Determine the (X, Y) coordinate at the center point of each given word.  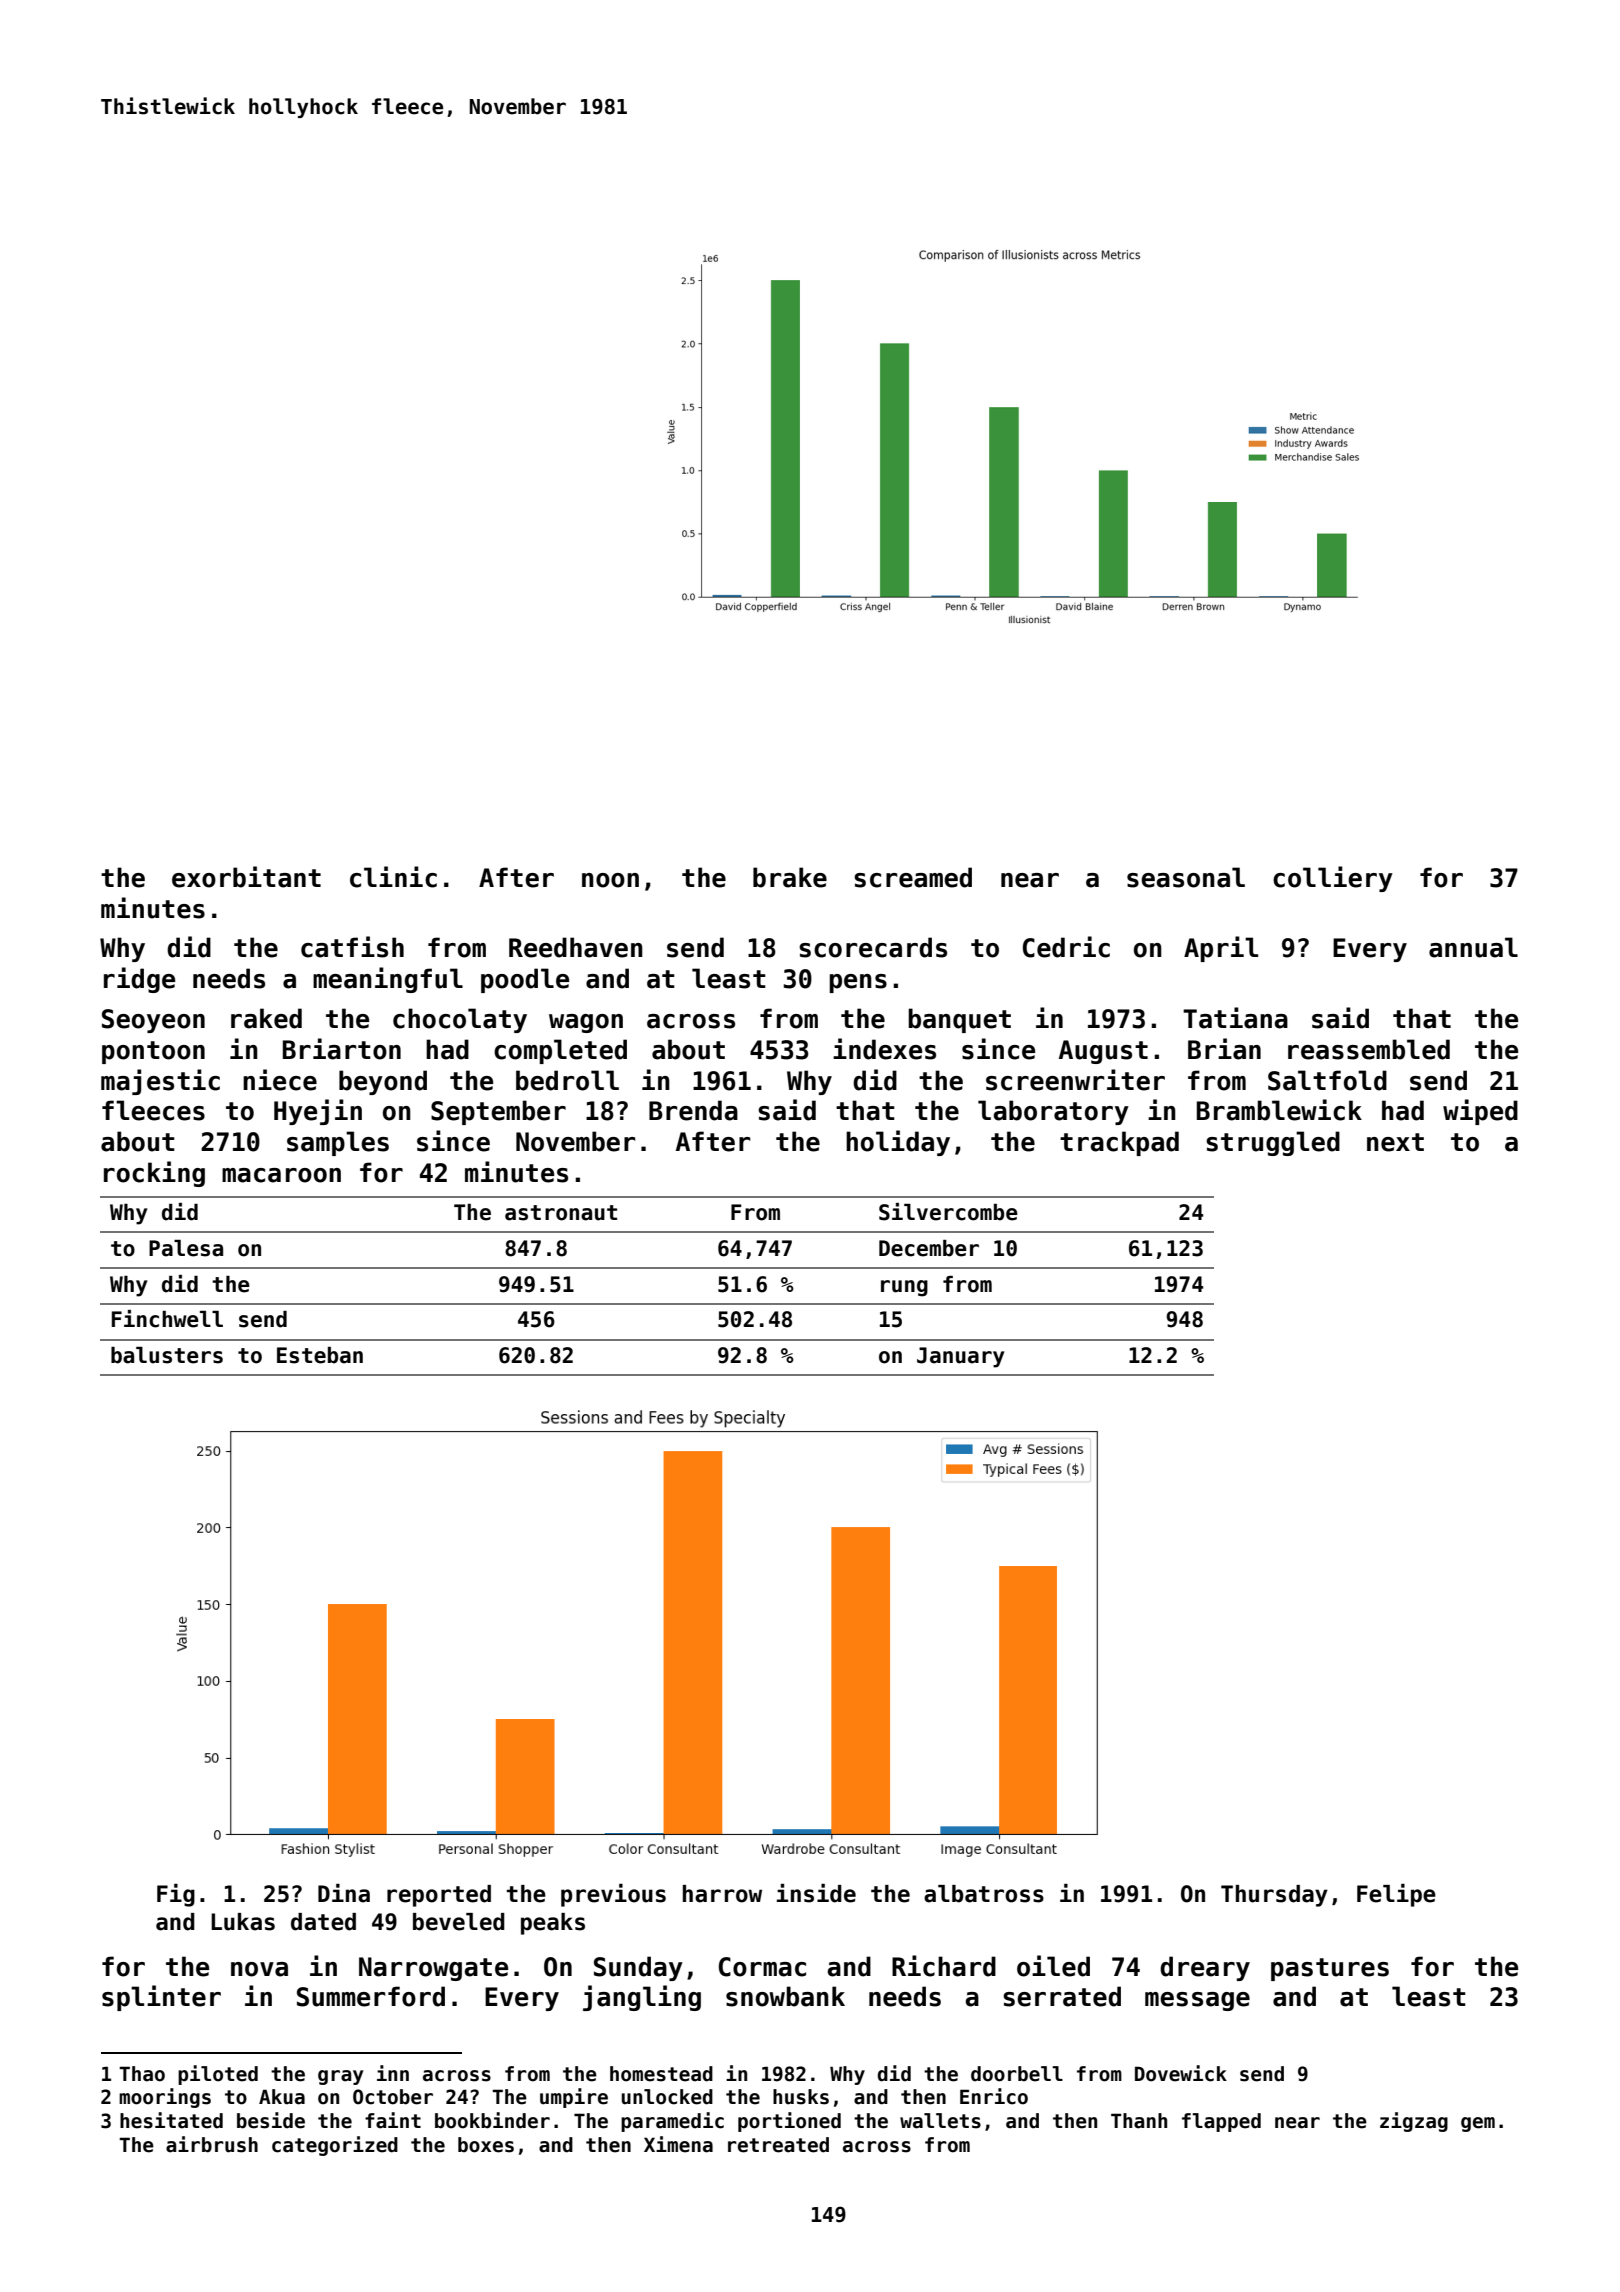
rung (904, 1288)
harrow (722, 1894)
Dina (344, 1893)
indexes (884, 1049)
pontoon (153, 1052)
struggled (1273, 1143)
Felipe (1396, 1895)
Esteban (320, 1355)
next (1395, 1142)
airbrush (212, 2144)
